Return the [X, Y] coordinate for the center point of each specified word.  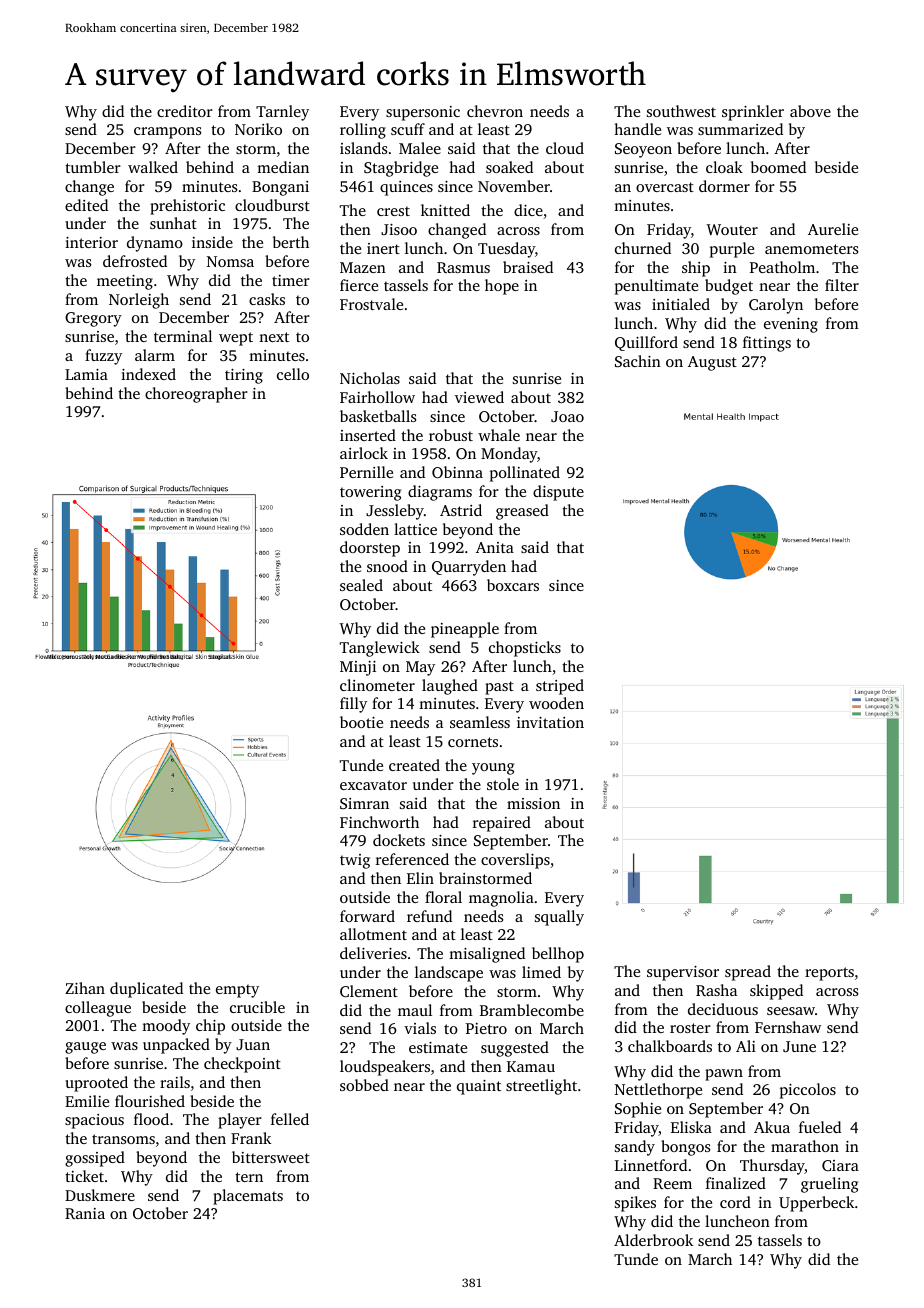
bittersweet [271, 1157]
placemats [248, 1197]
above [810, 111]
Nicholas [370, 378]
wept [236, 339]
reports [829, 974]
